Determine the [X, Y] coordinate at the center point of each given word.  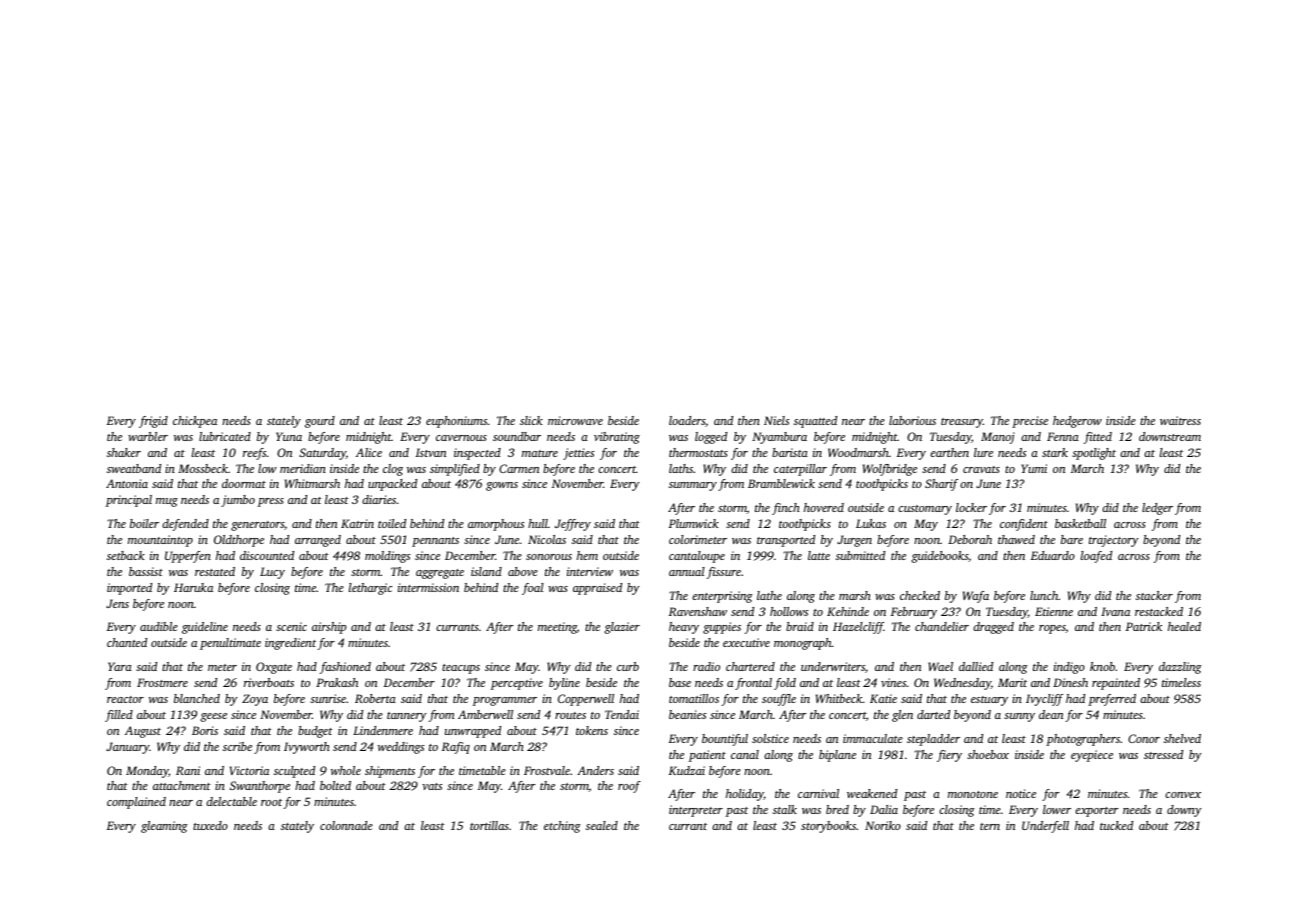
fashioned [345, 668]
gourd [320, 422]
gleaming [164, 827]
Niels [776, 420]
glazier [622, 628]
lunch [1044, 595]
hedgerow [1077, 422]
